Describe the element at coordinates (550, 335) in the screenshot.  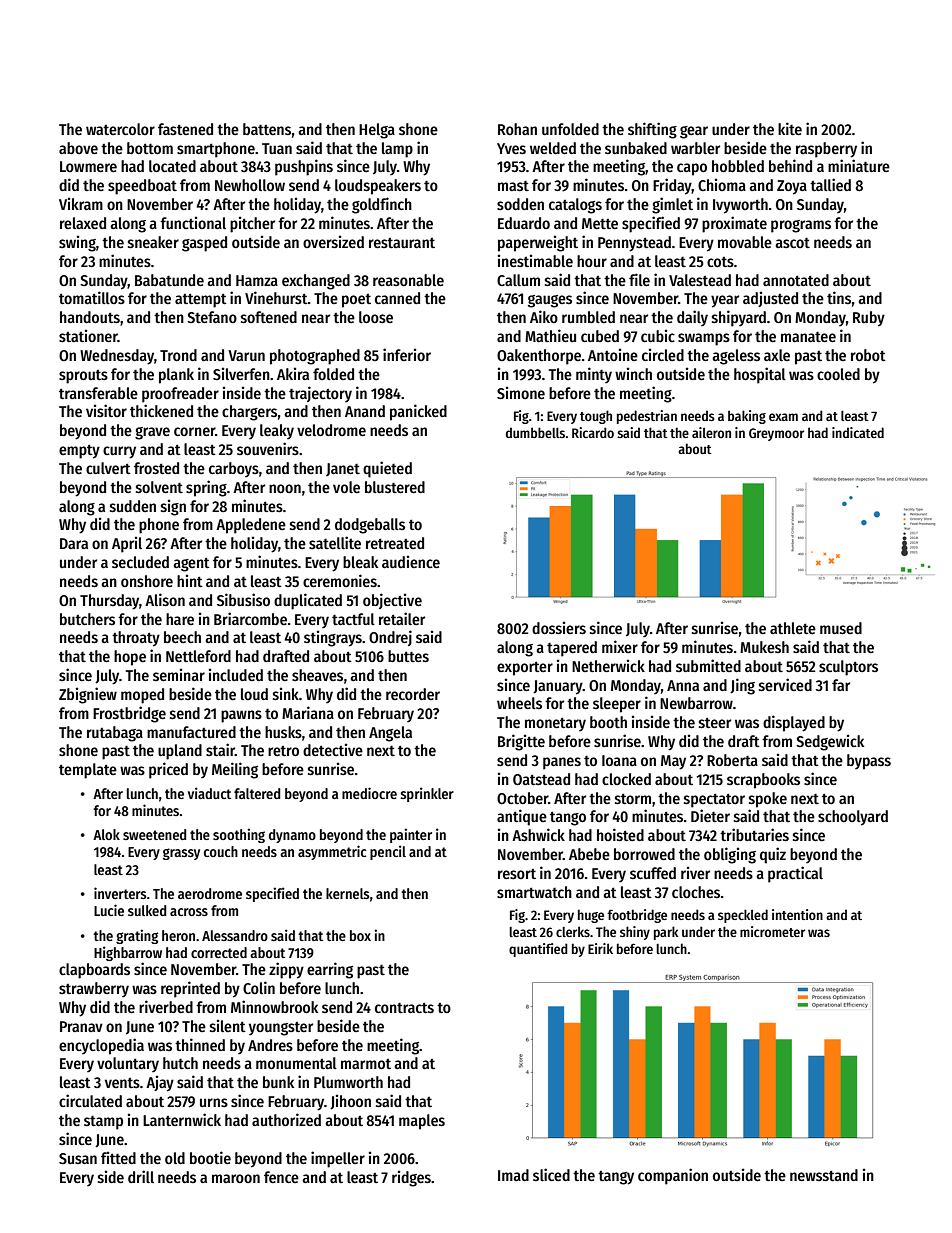
I see `Mathieu` at that location.
